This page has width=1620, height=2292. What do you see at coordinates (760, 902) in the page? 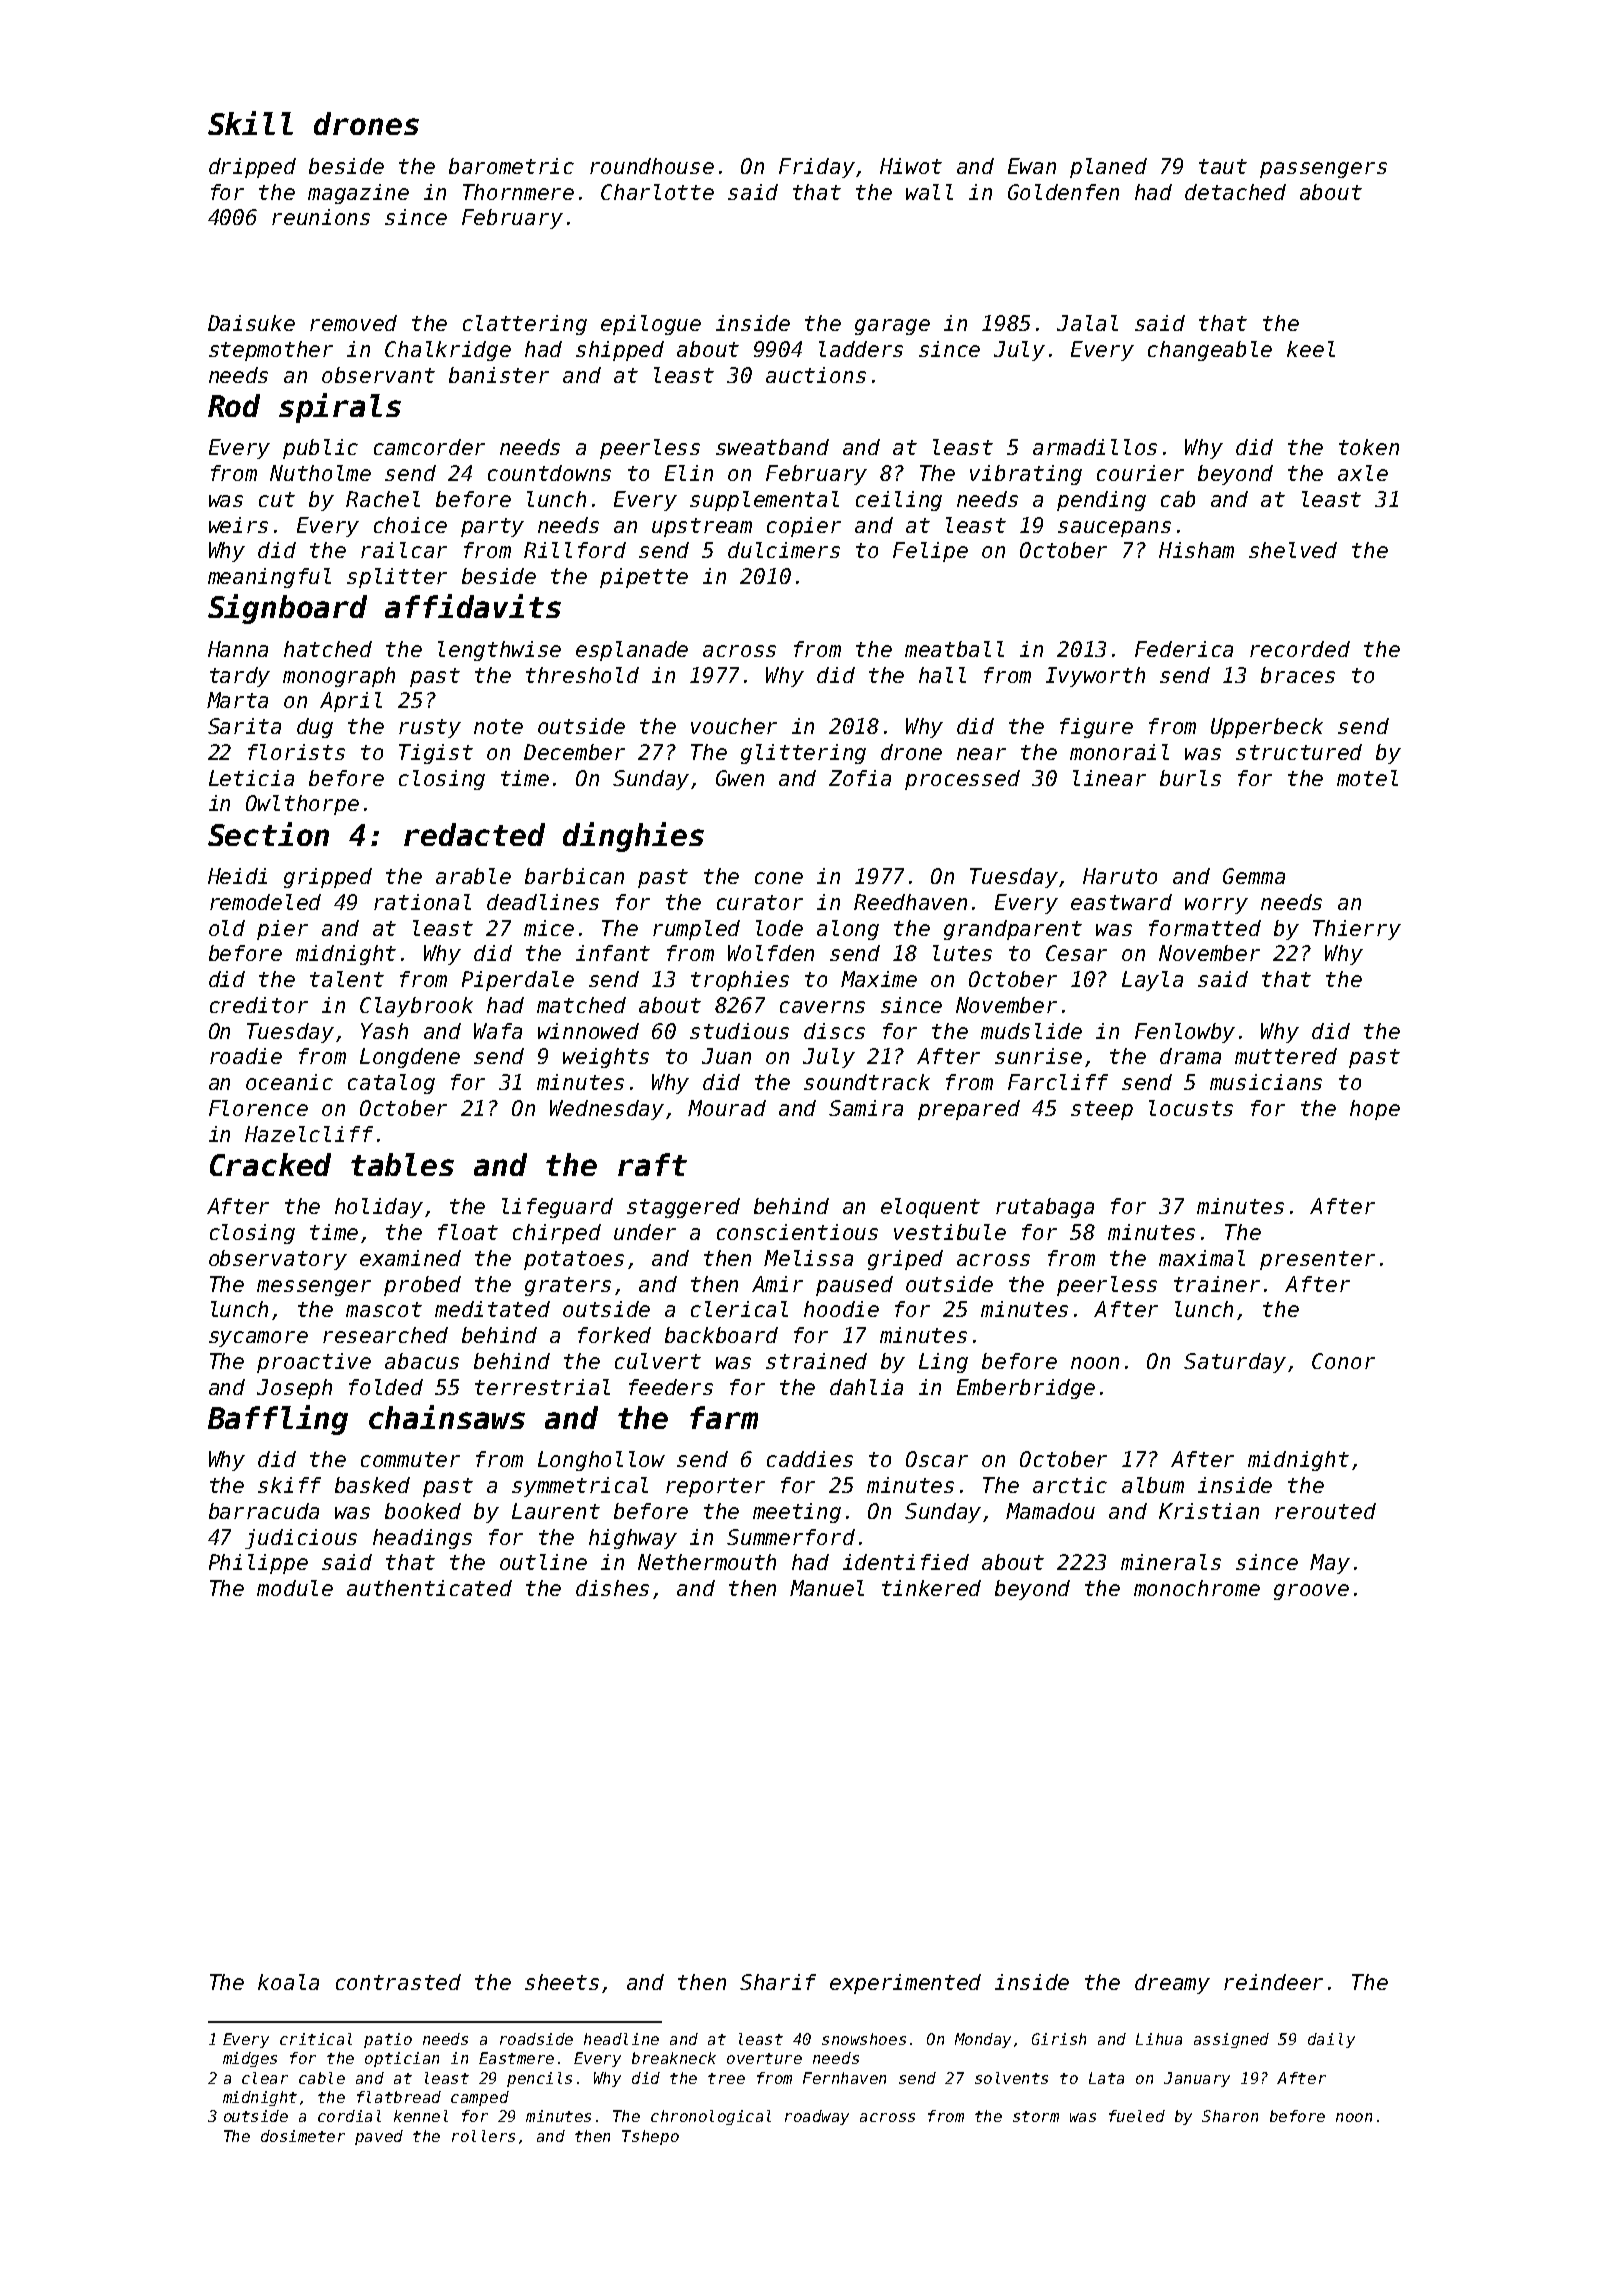
I see `curator` at bounding box center [760, 902].
